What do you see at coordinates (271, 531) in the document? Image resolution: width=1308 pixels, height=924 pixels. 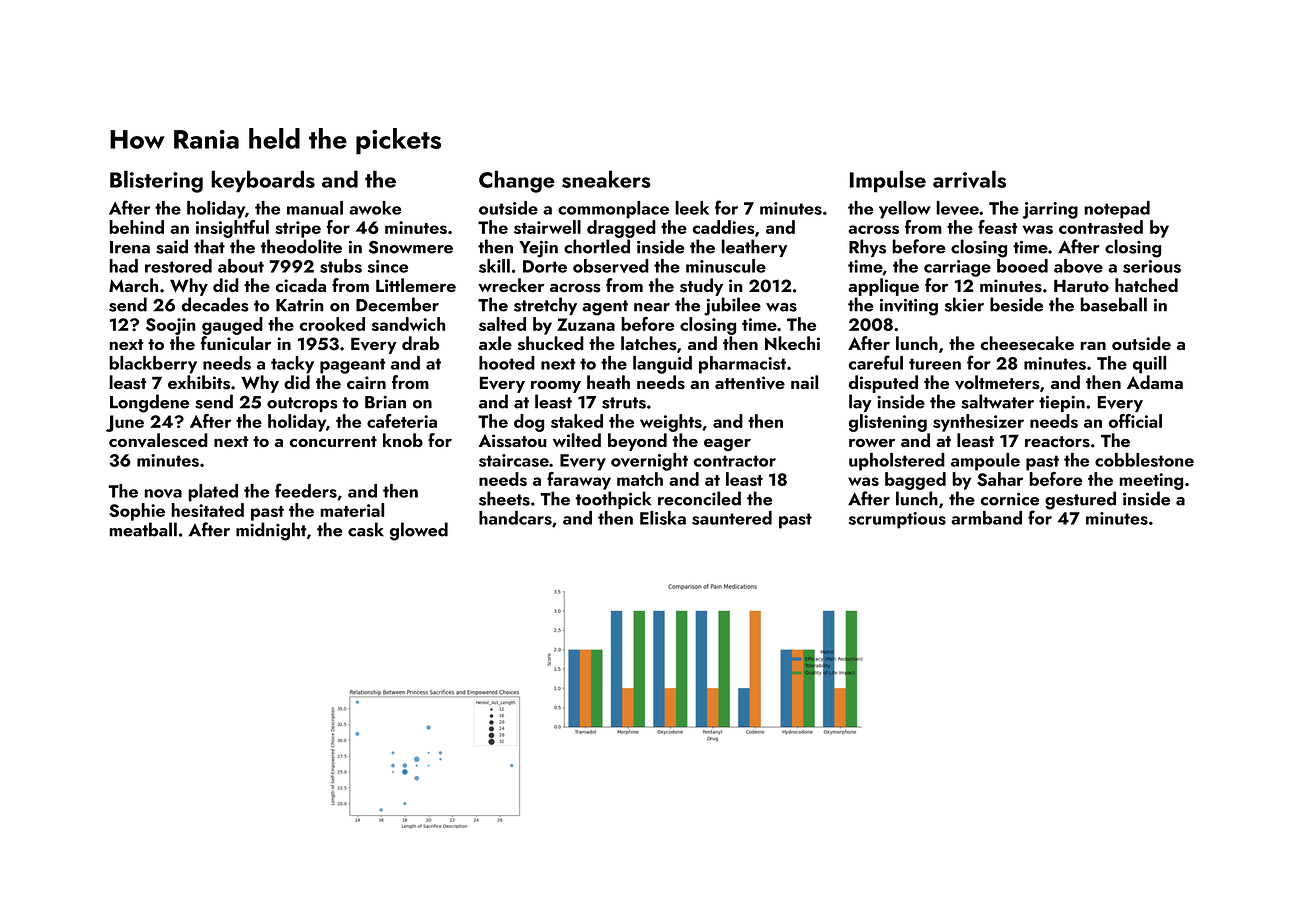 I see `midnight` at bounding box center [271, 531].
